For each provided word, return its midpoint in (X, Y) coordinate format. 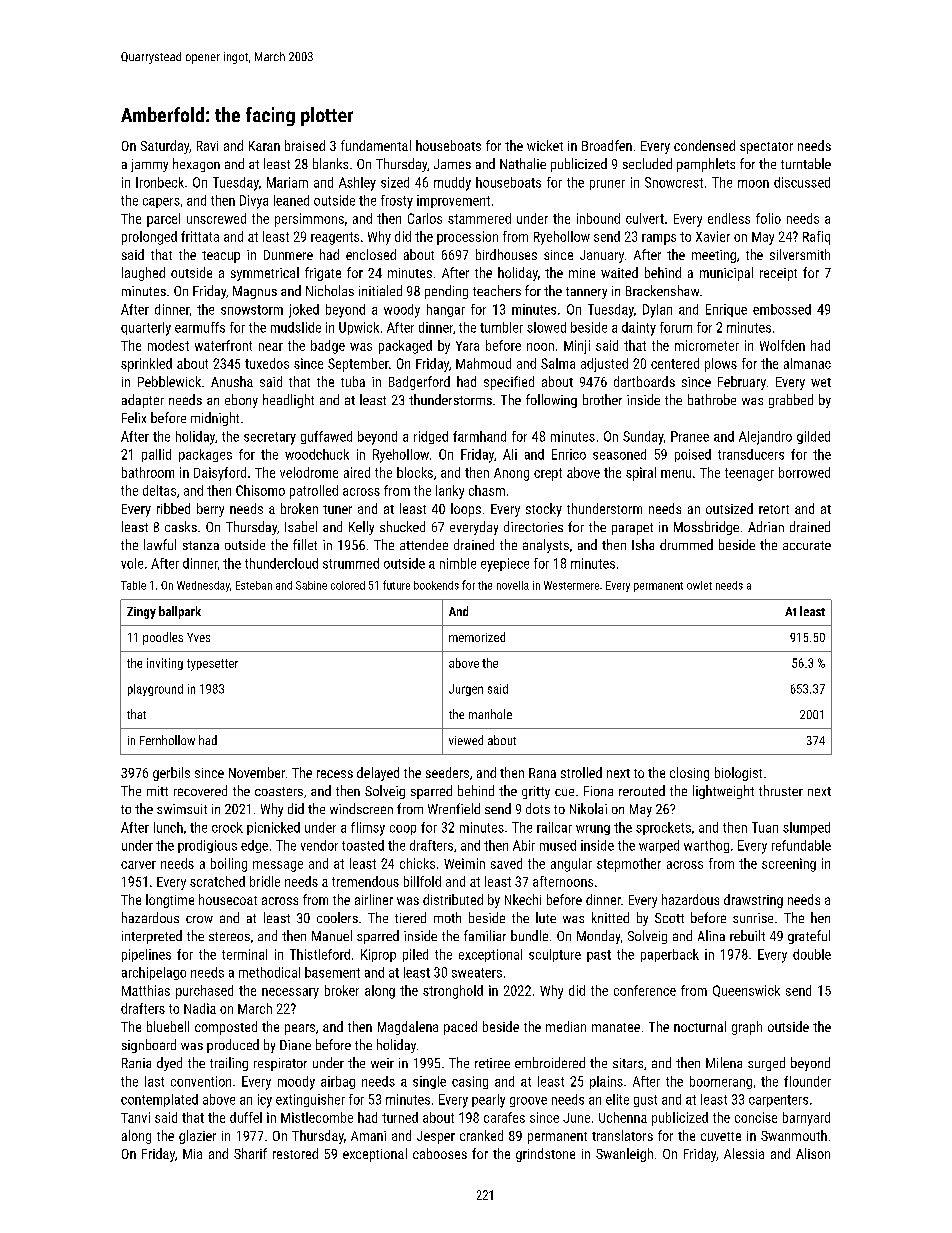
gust (645, 1101)
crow (199, 919)
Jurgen (466, 690)
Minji (577, 347)
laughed (143, 274)
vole (132, 563)
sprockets (663, 828)
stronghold (453, 992)
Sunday (643, 438)
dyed (169, 1064)
